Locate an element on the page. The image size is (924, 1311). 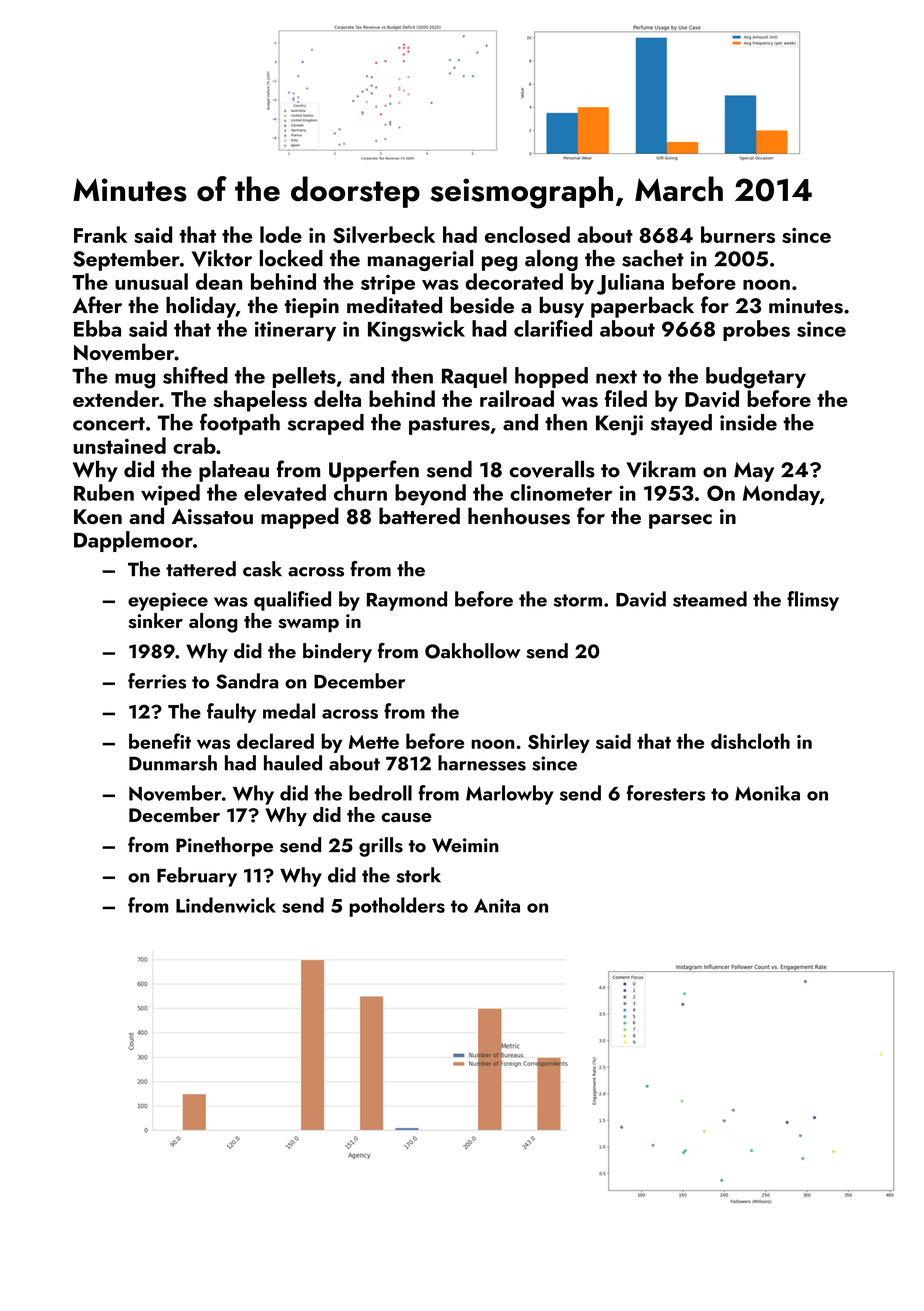
Silverbeck is located at coordinates (384, 235).
